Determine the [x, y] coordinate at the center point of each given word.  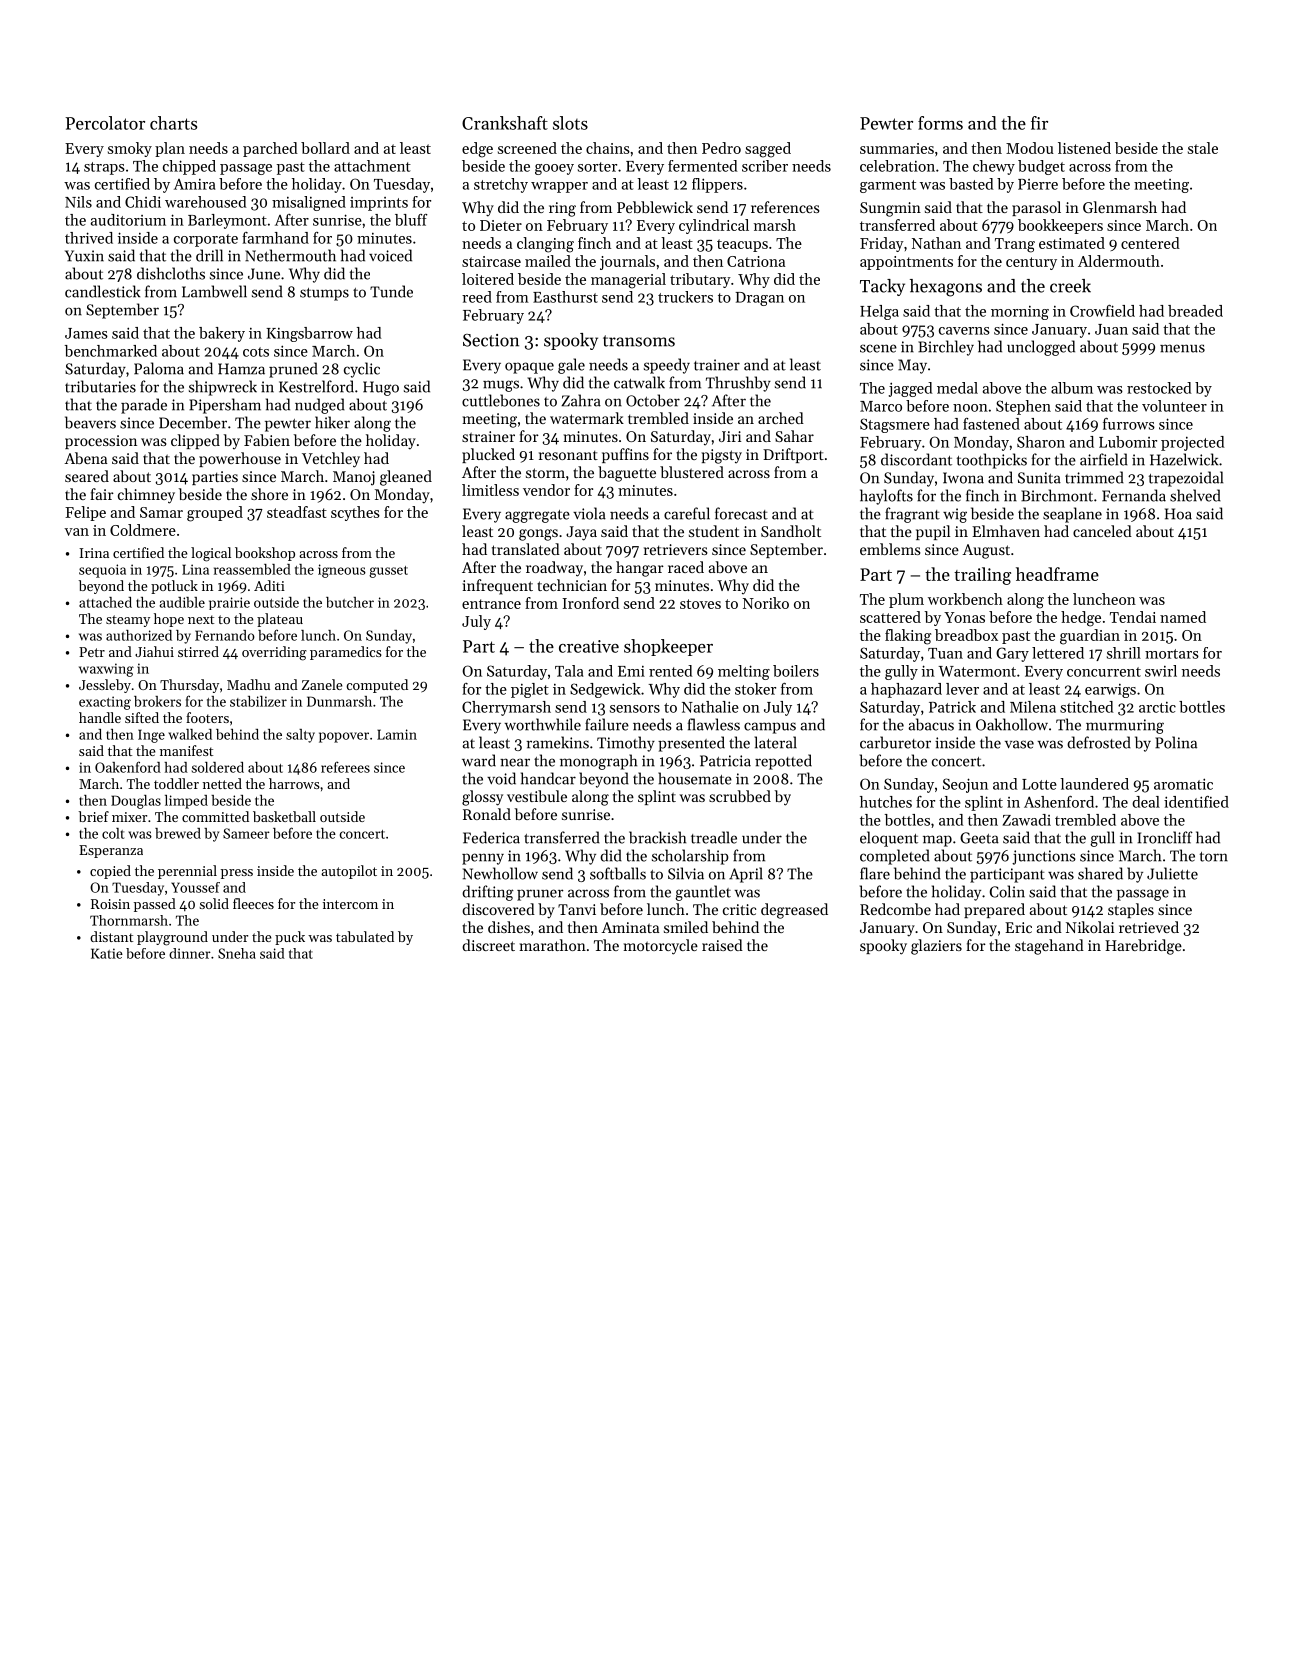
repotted [783, 762]
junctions [1044, 857]
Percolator [105, 123]
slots [570, 123]
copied [110, 872]
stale [1203, 148]
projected [1193, 443]
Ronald [487, 814]
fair [102, 494]
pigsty [722, 456]
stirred [198, 651]
